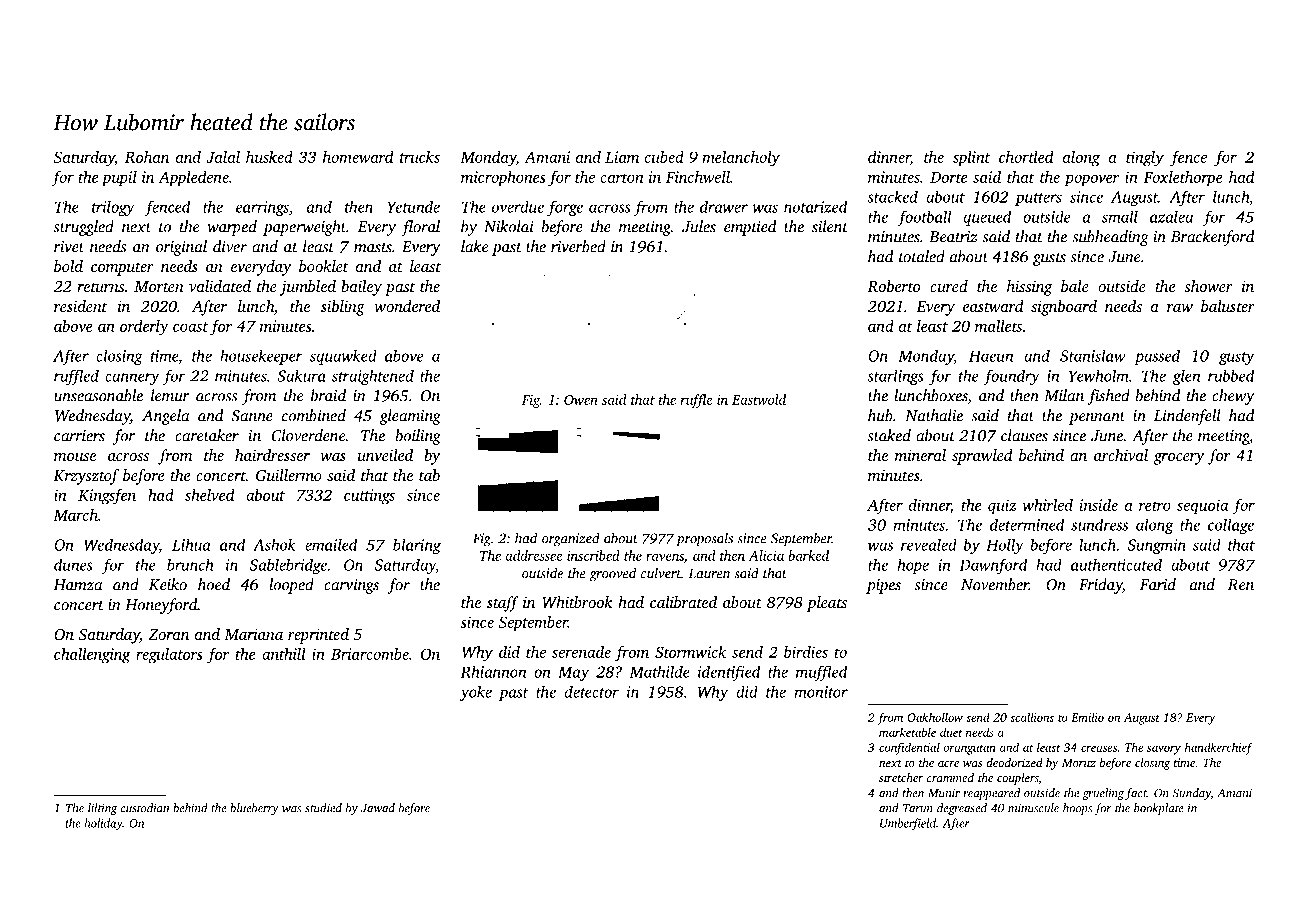 Image resolution: width=1308 pixels, height=924 pixels. What do you see at coordinates (665, 557) in the image?
I see `ravens` at bounding box center [665, 557].
